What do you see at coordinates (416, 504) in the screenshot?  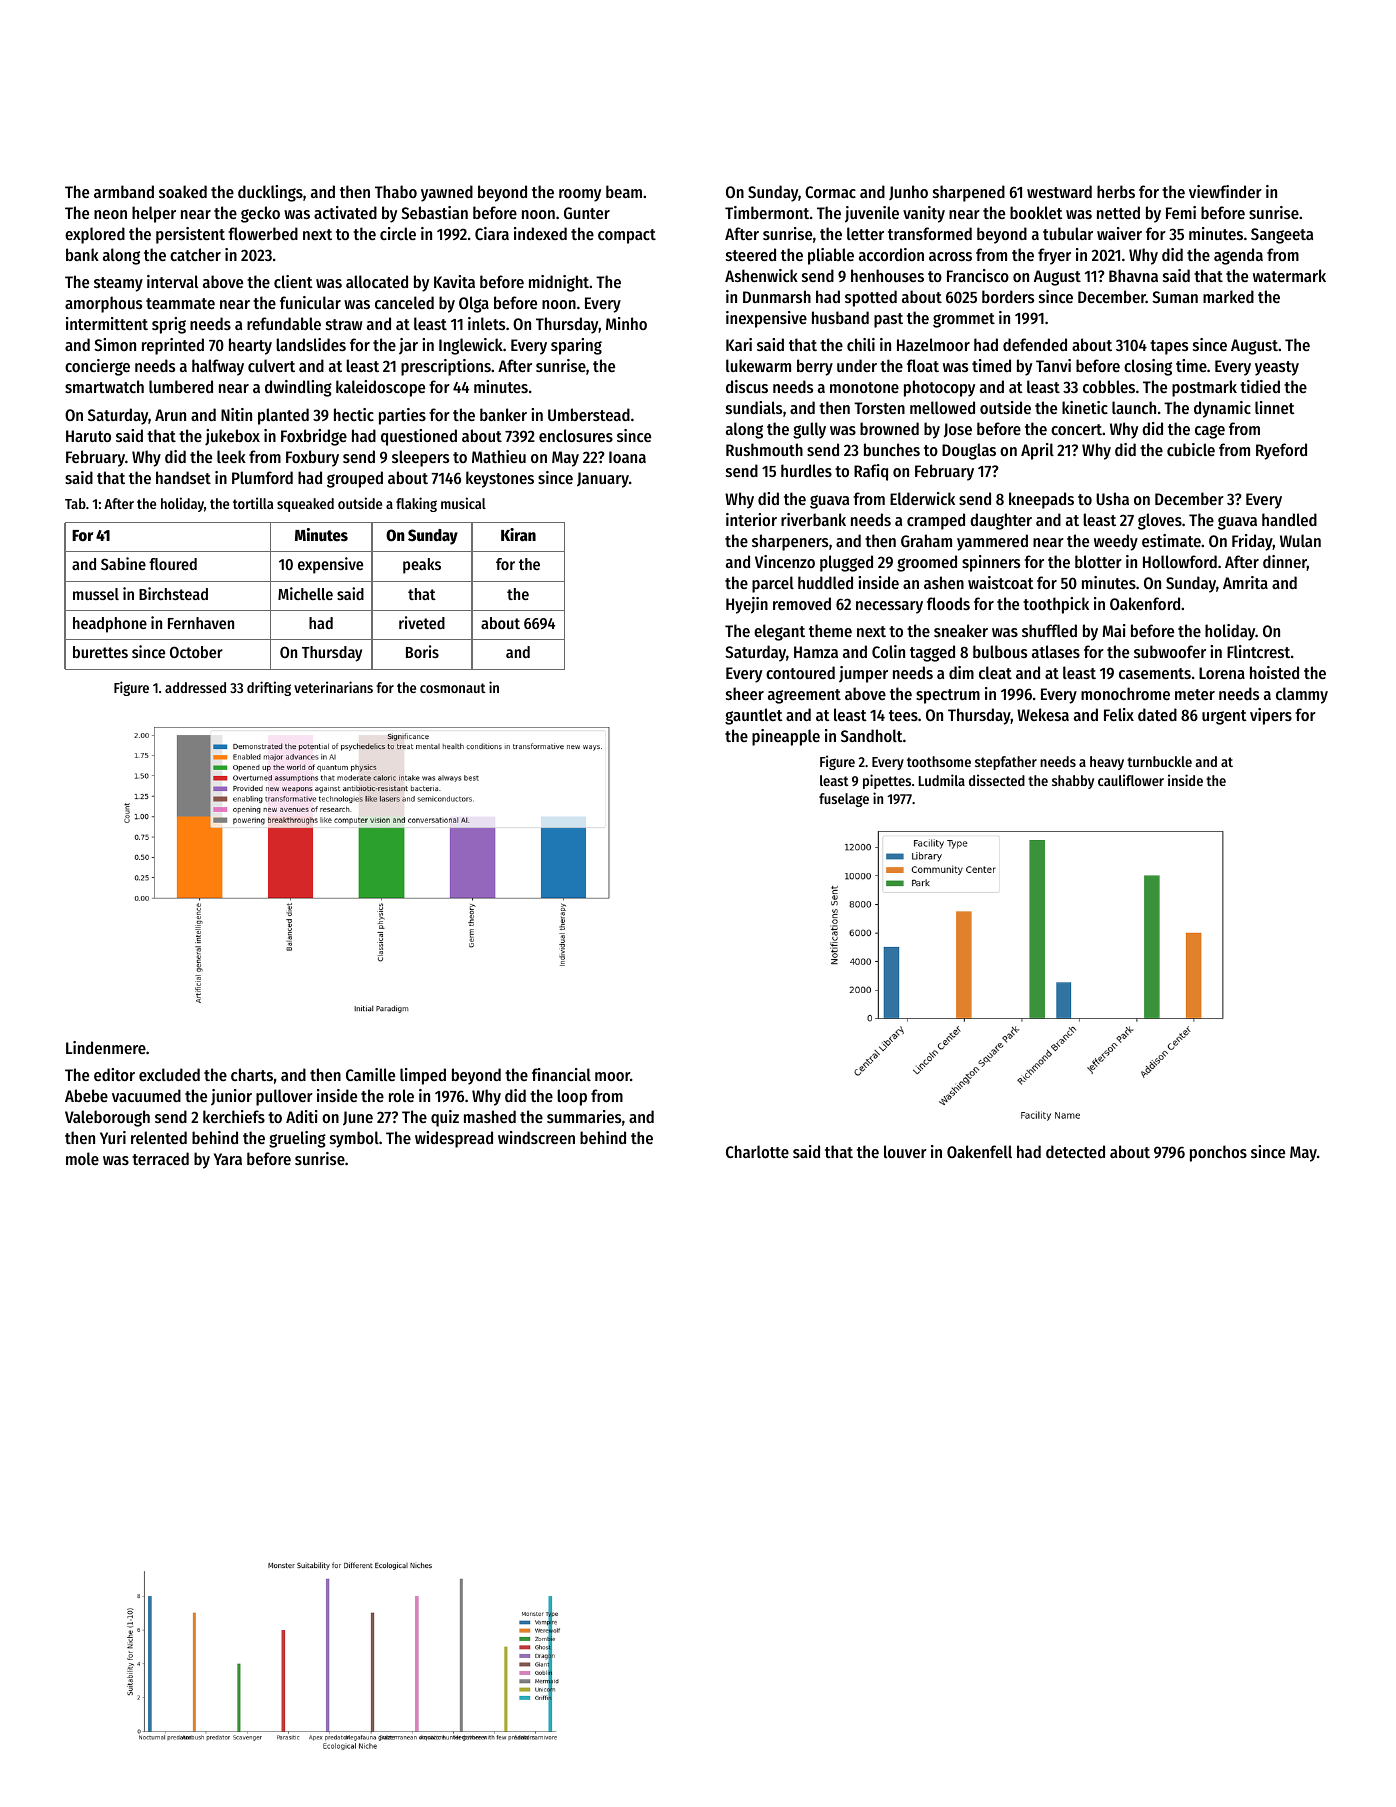 I see `flaking` at bounding box center [416, 504].
